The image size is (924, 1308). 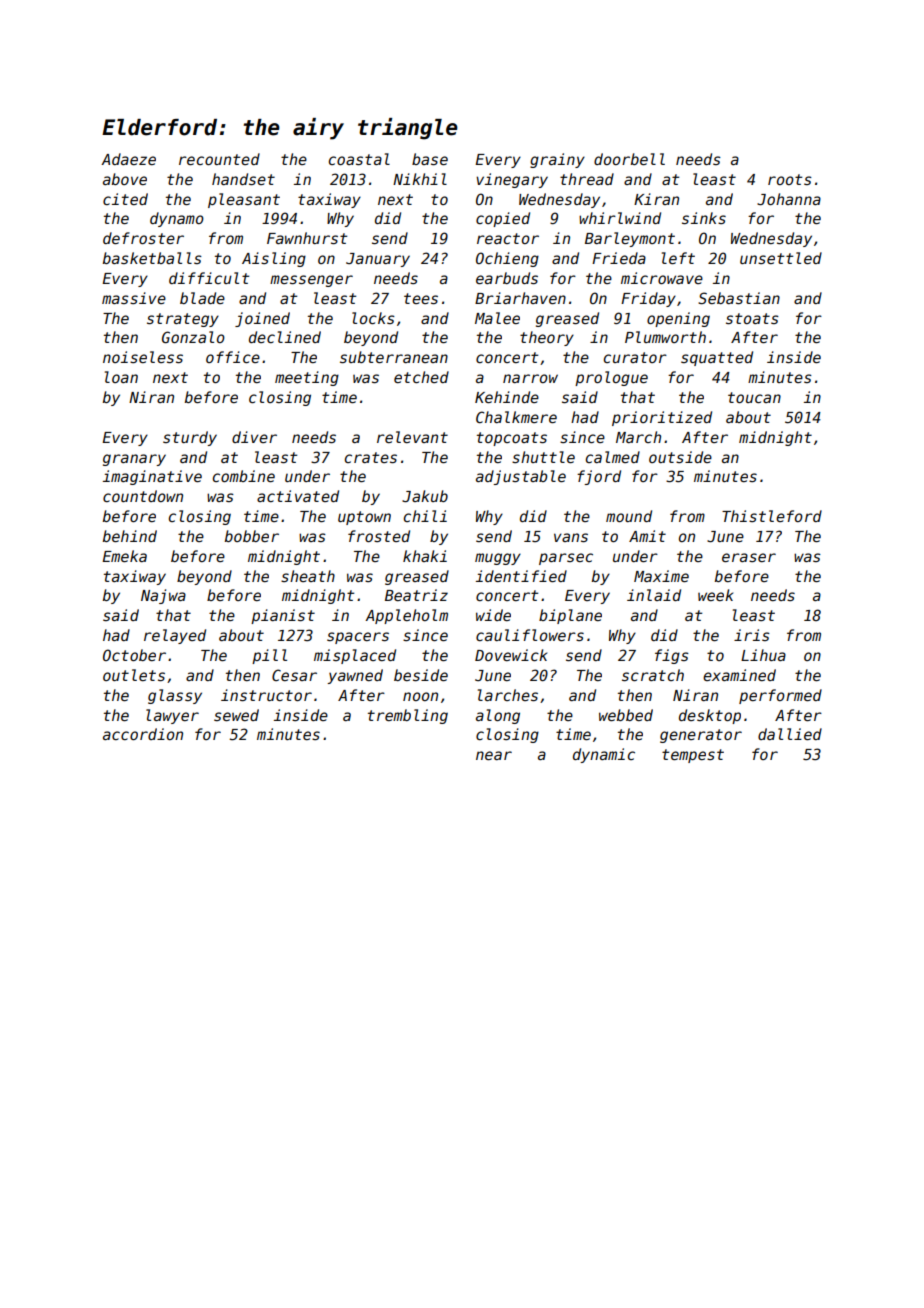 What do you see at coordinates (430, 159) in the document?
I see `base` at bounding box center [430, 159].
